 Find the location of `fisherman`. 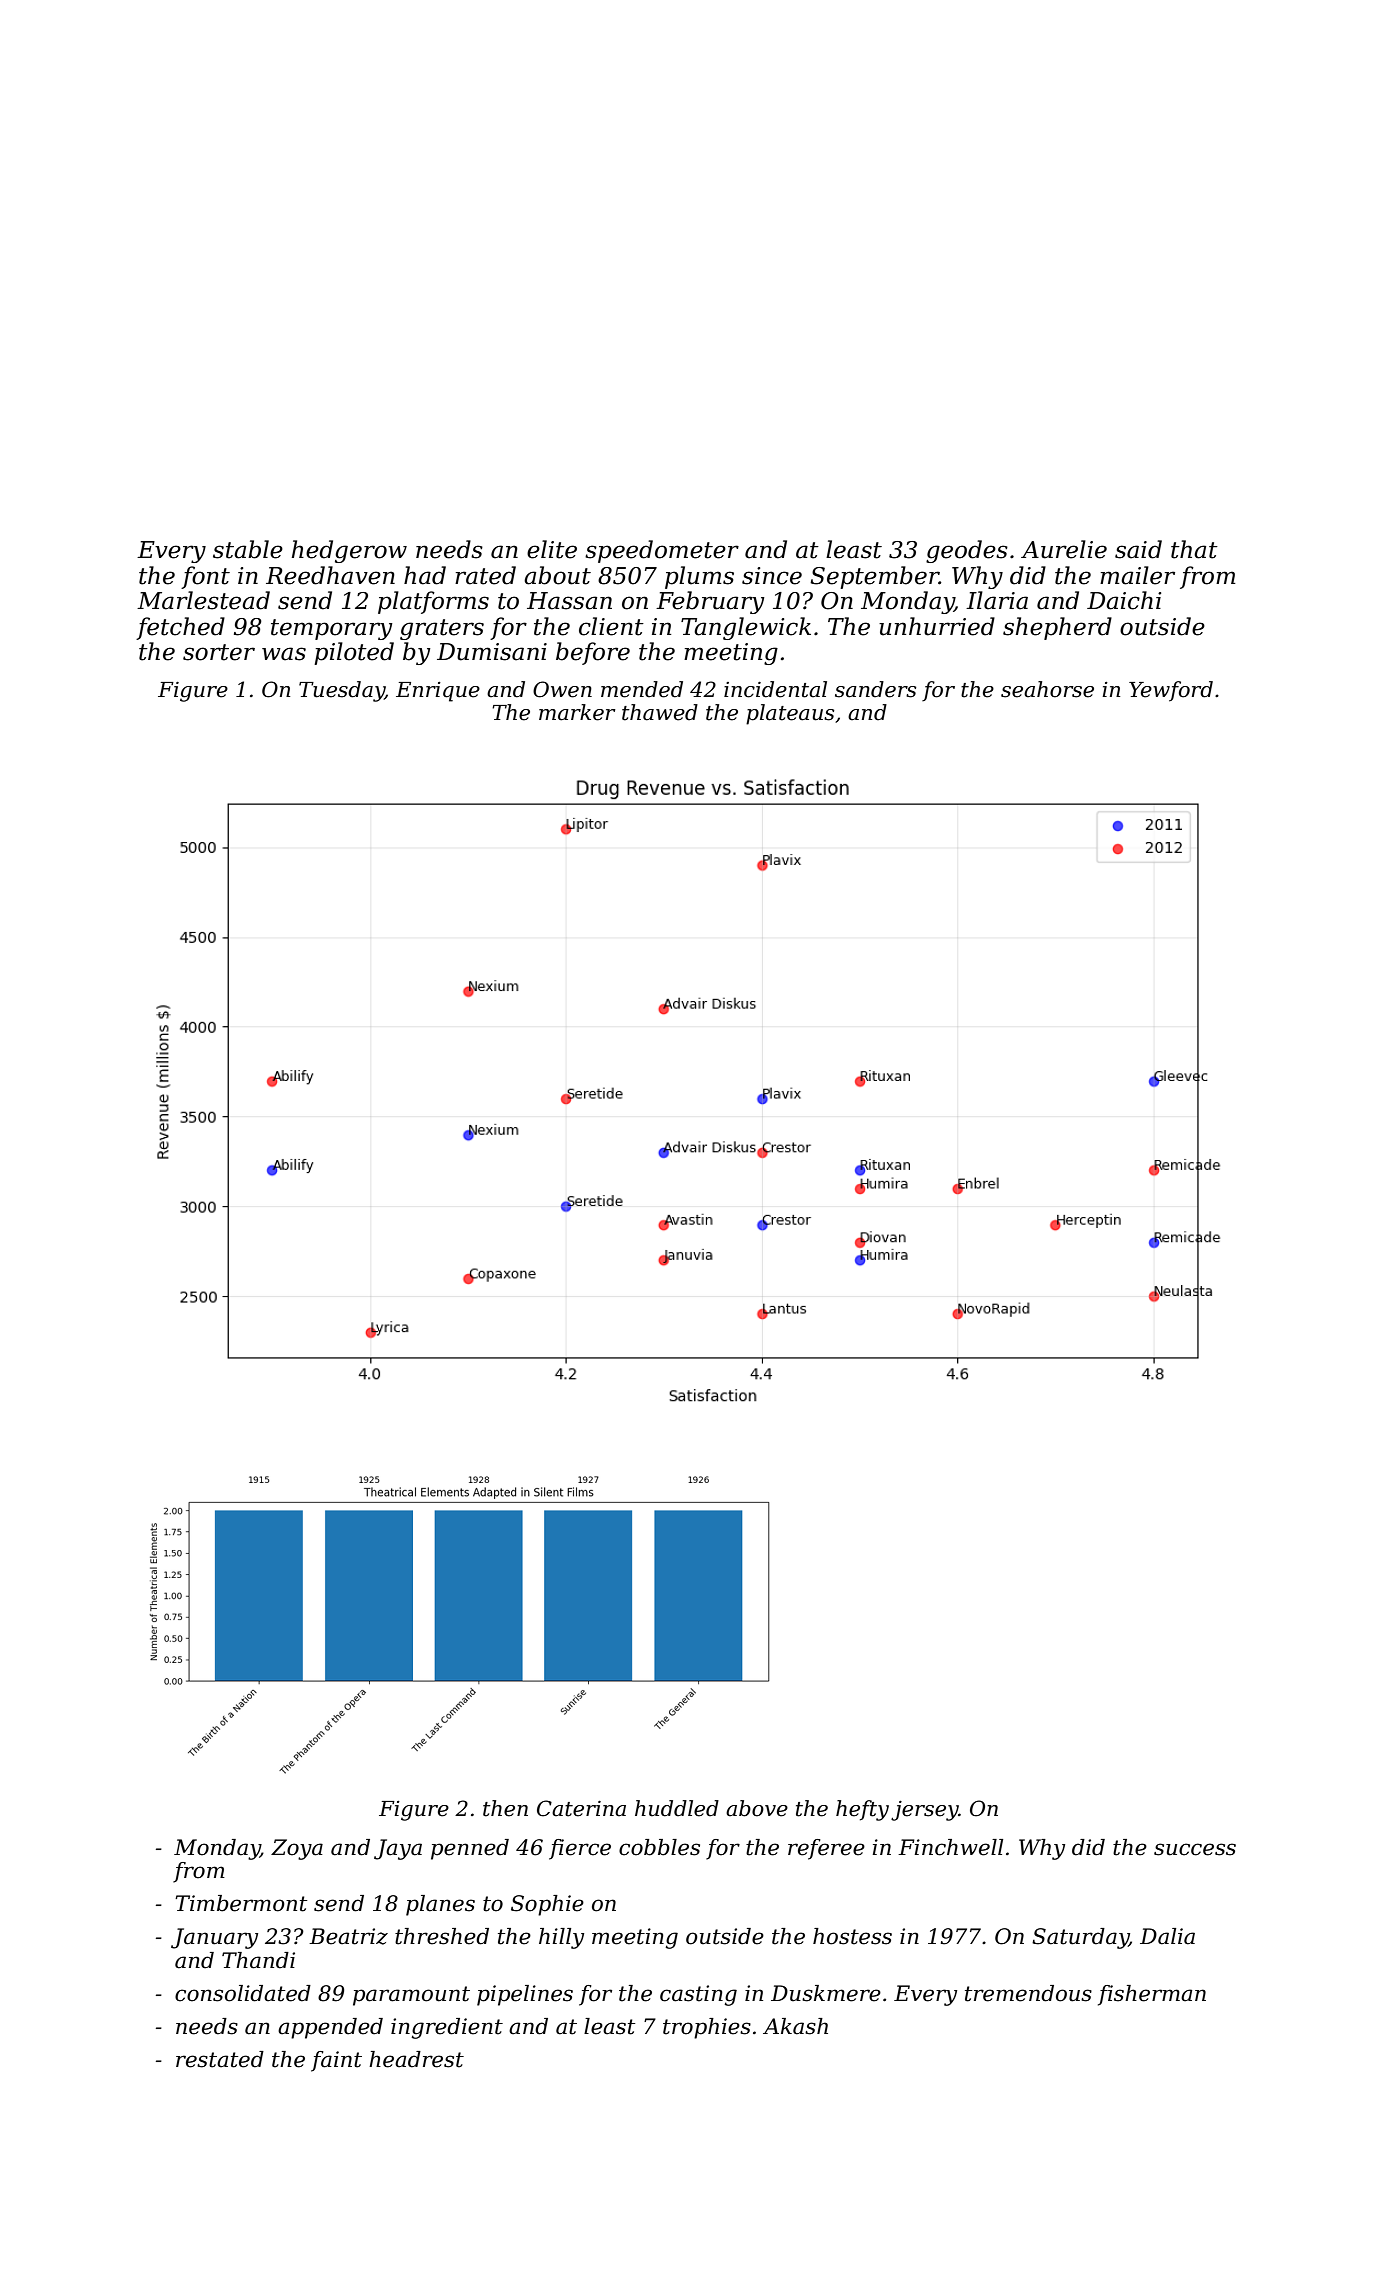

fisherman is located at coordinates (1152, 1995).
